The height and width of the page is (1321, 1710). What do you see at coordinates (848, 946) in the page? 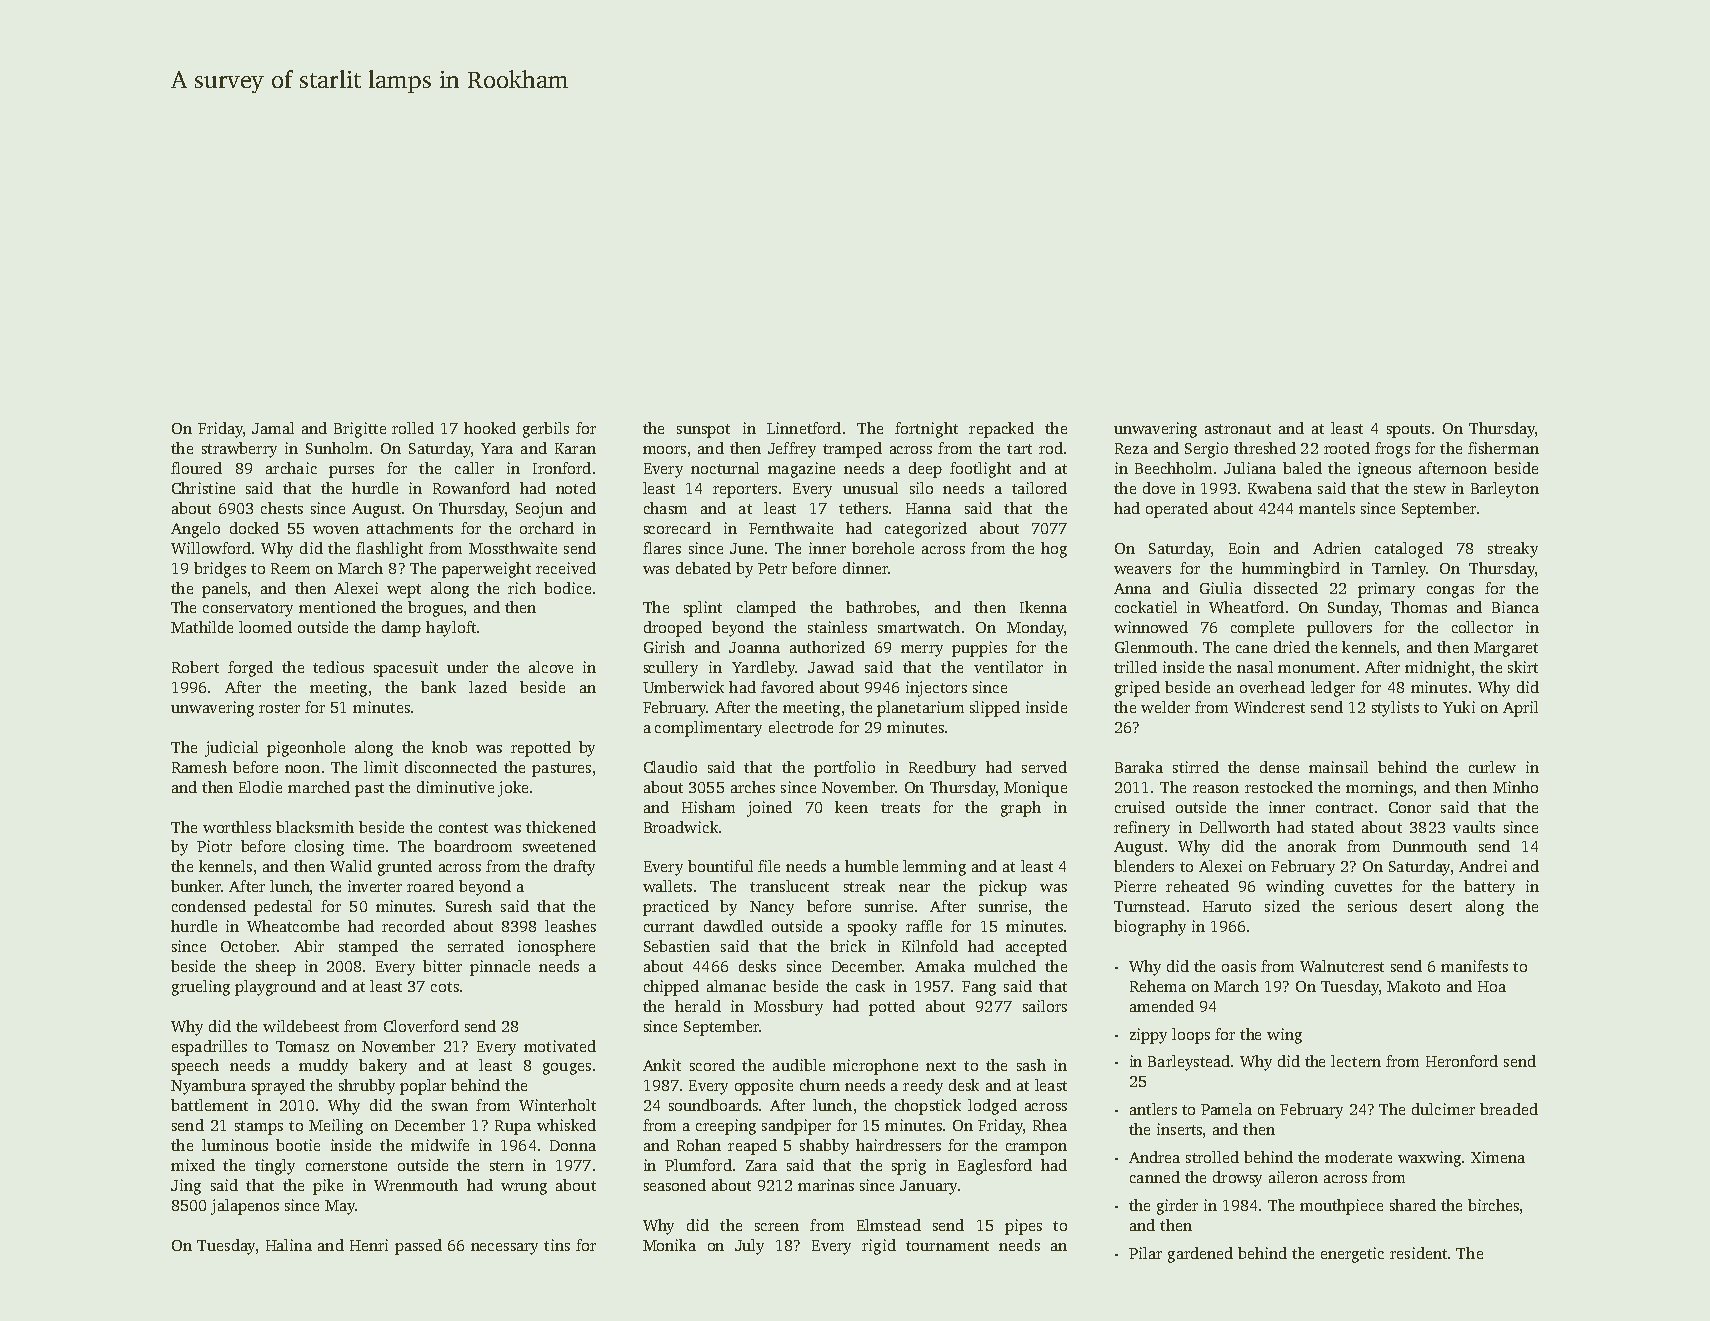
I see `brick` at bounding box center [848, 946].
